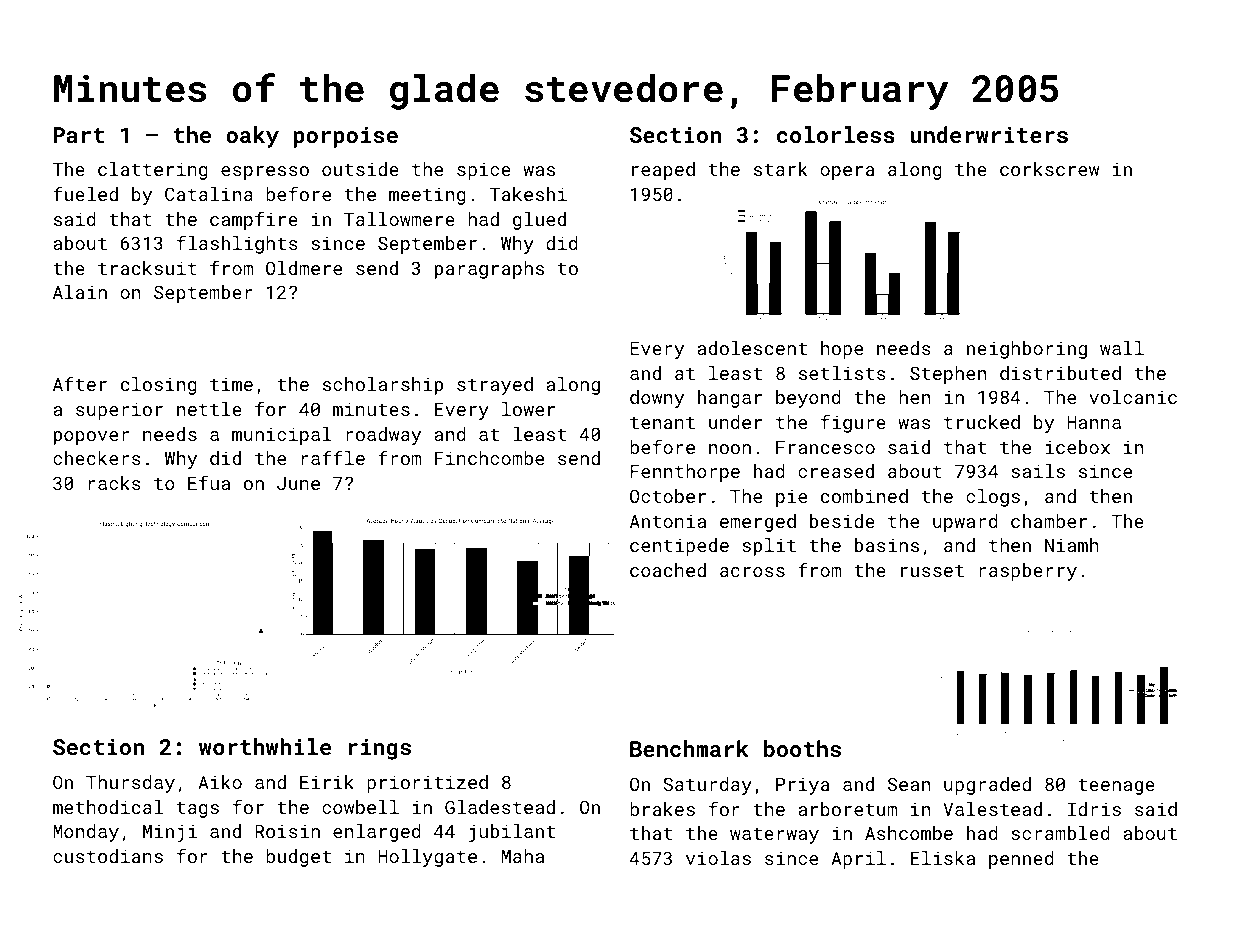 Image resolution: width=1233 pixels, height=952 pixels. I want to click on russet, so click(932, 571).
